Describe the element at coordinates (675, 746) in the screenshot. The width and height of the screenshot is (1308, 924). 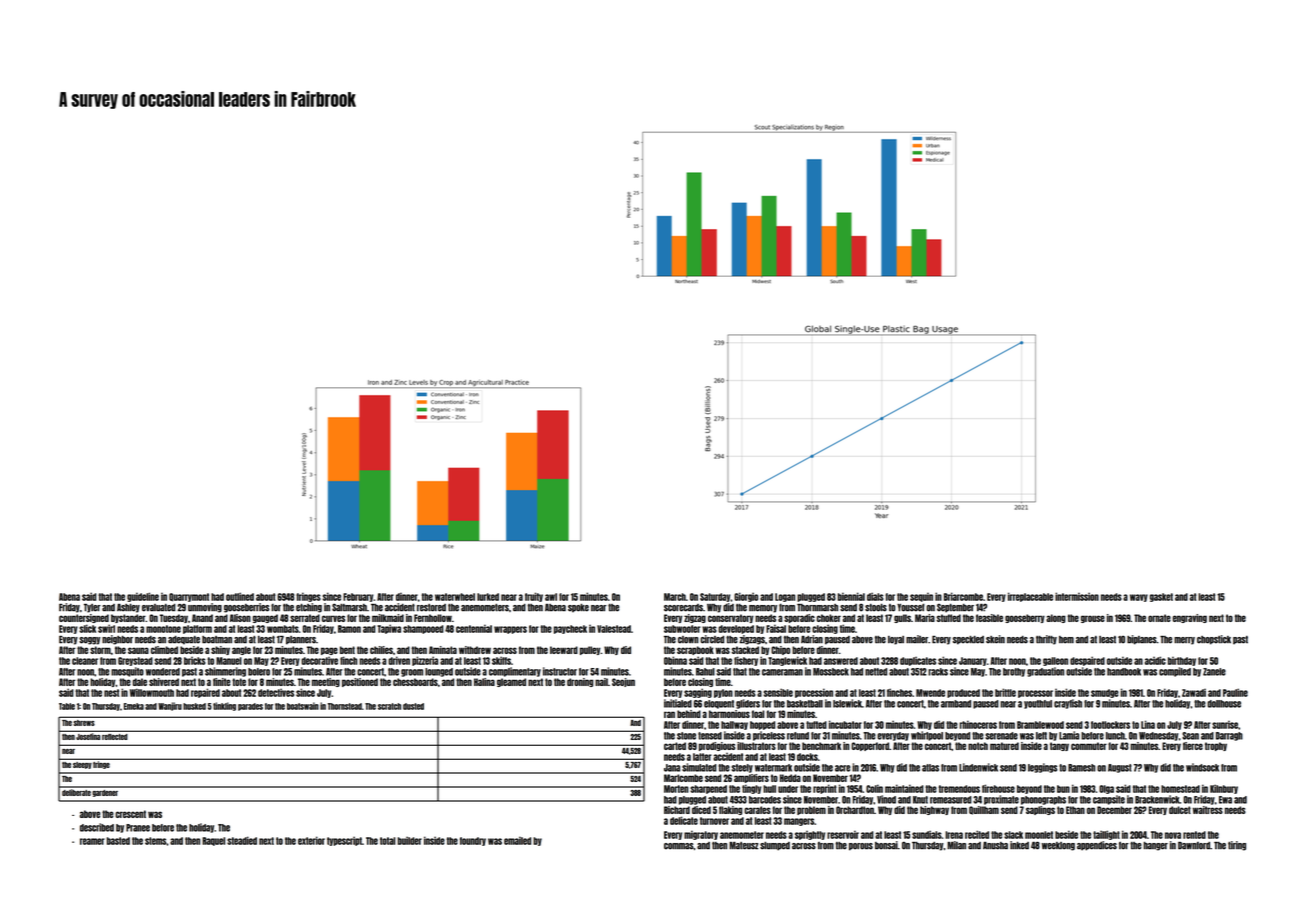
I see `carted` at that location.
